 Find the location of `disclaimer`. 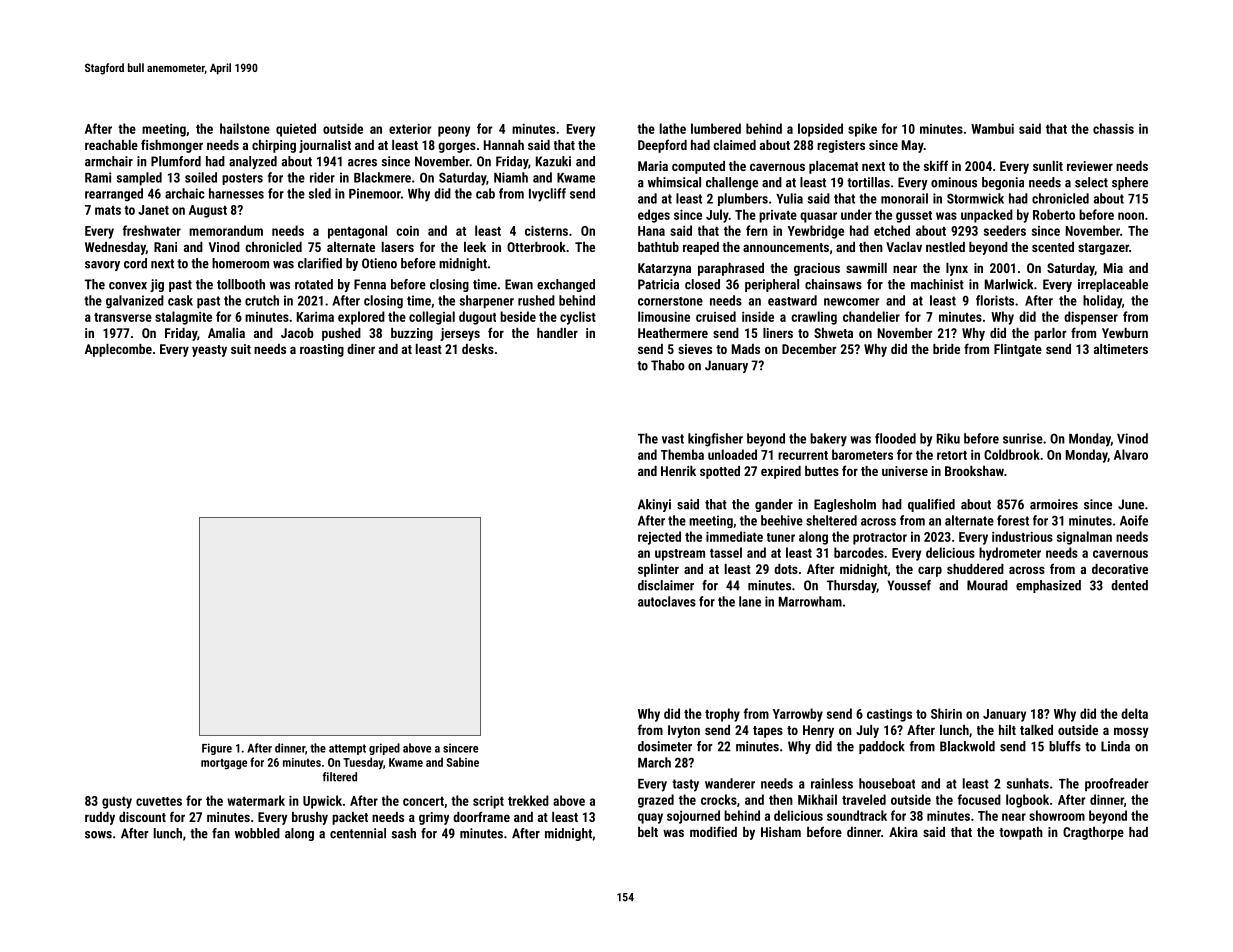

disclaimer is located at coordinates (666, 585).
